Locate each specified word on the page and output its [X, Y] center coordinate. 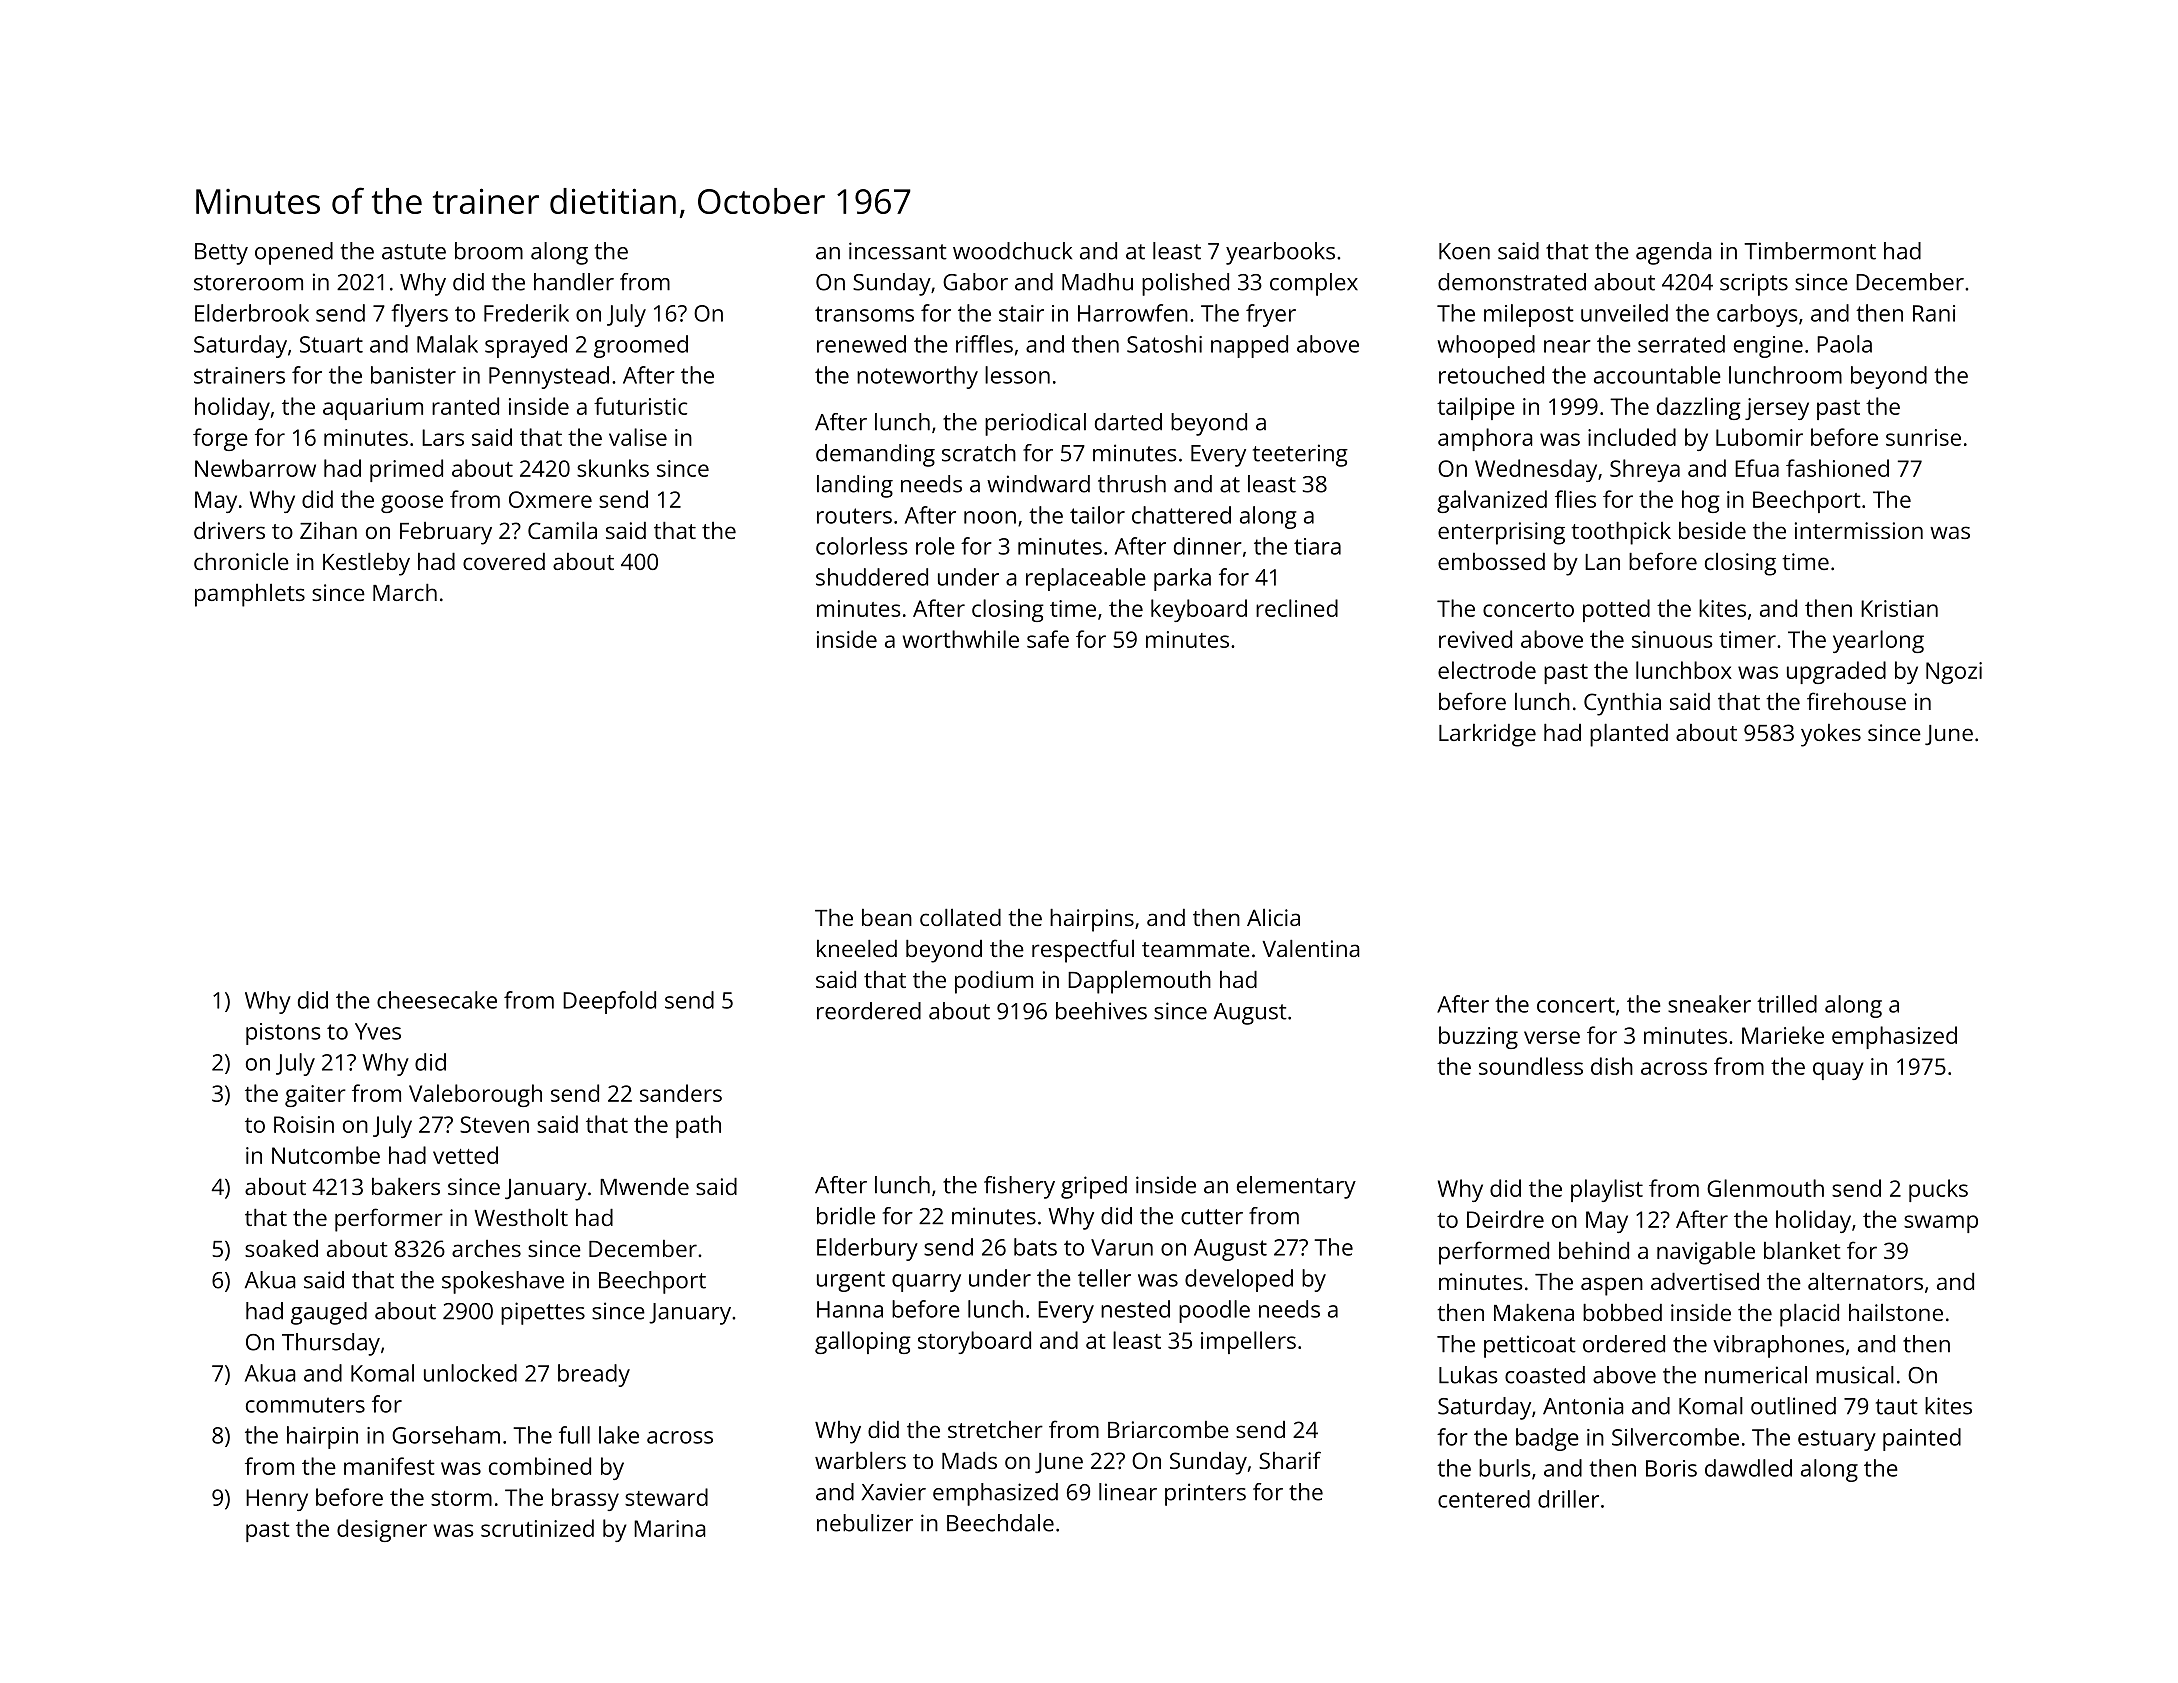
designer [382, 1530]
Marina [670, 1528]
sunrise [1923, 437]
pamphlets [250, 595]
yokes [1831, 735]
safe [1048, 639]
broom [489, 251]
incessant [898, 251]
